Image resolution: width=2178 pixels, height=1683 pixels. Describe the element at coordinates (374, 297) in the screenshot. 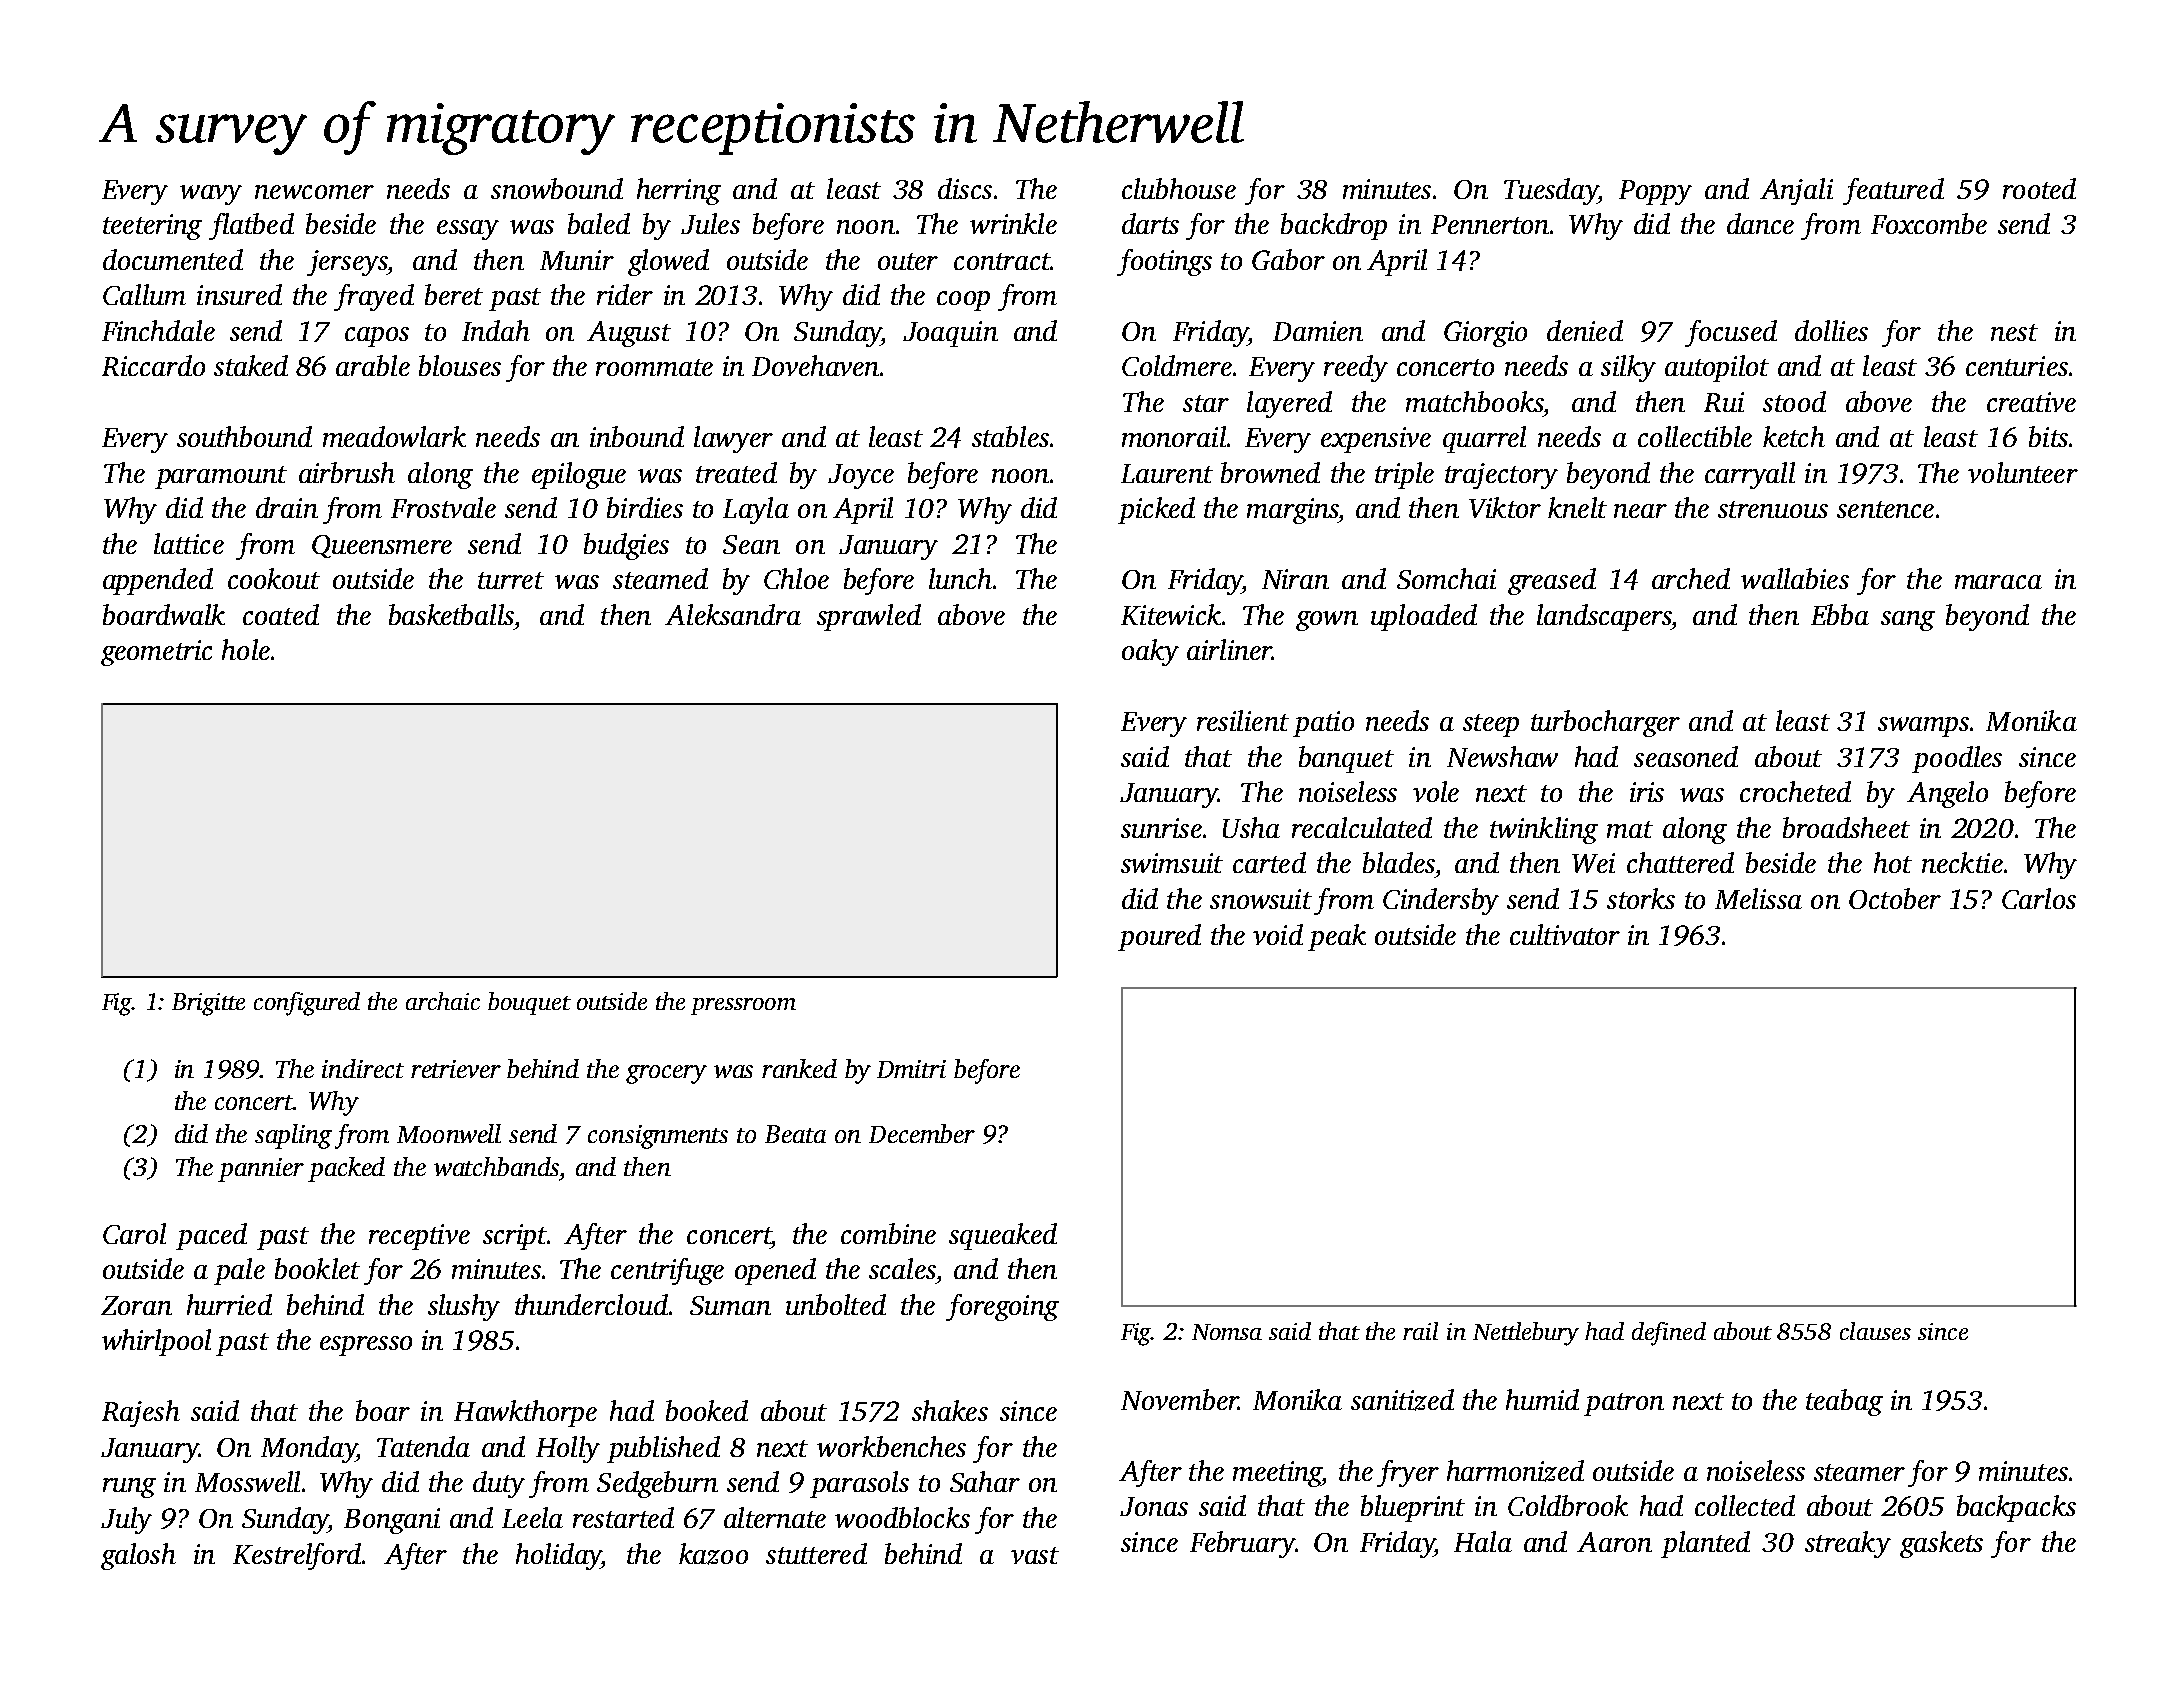

I see `frayed` at that location.
